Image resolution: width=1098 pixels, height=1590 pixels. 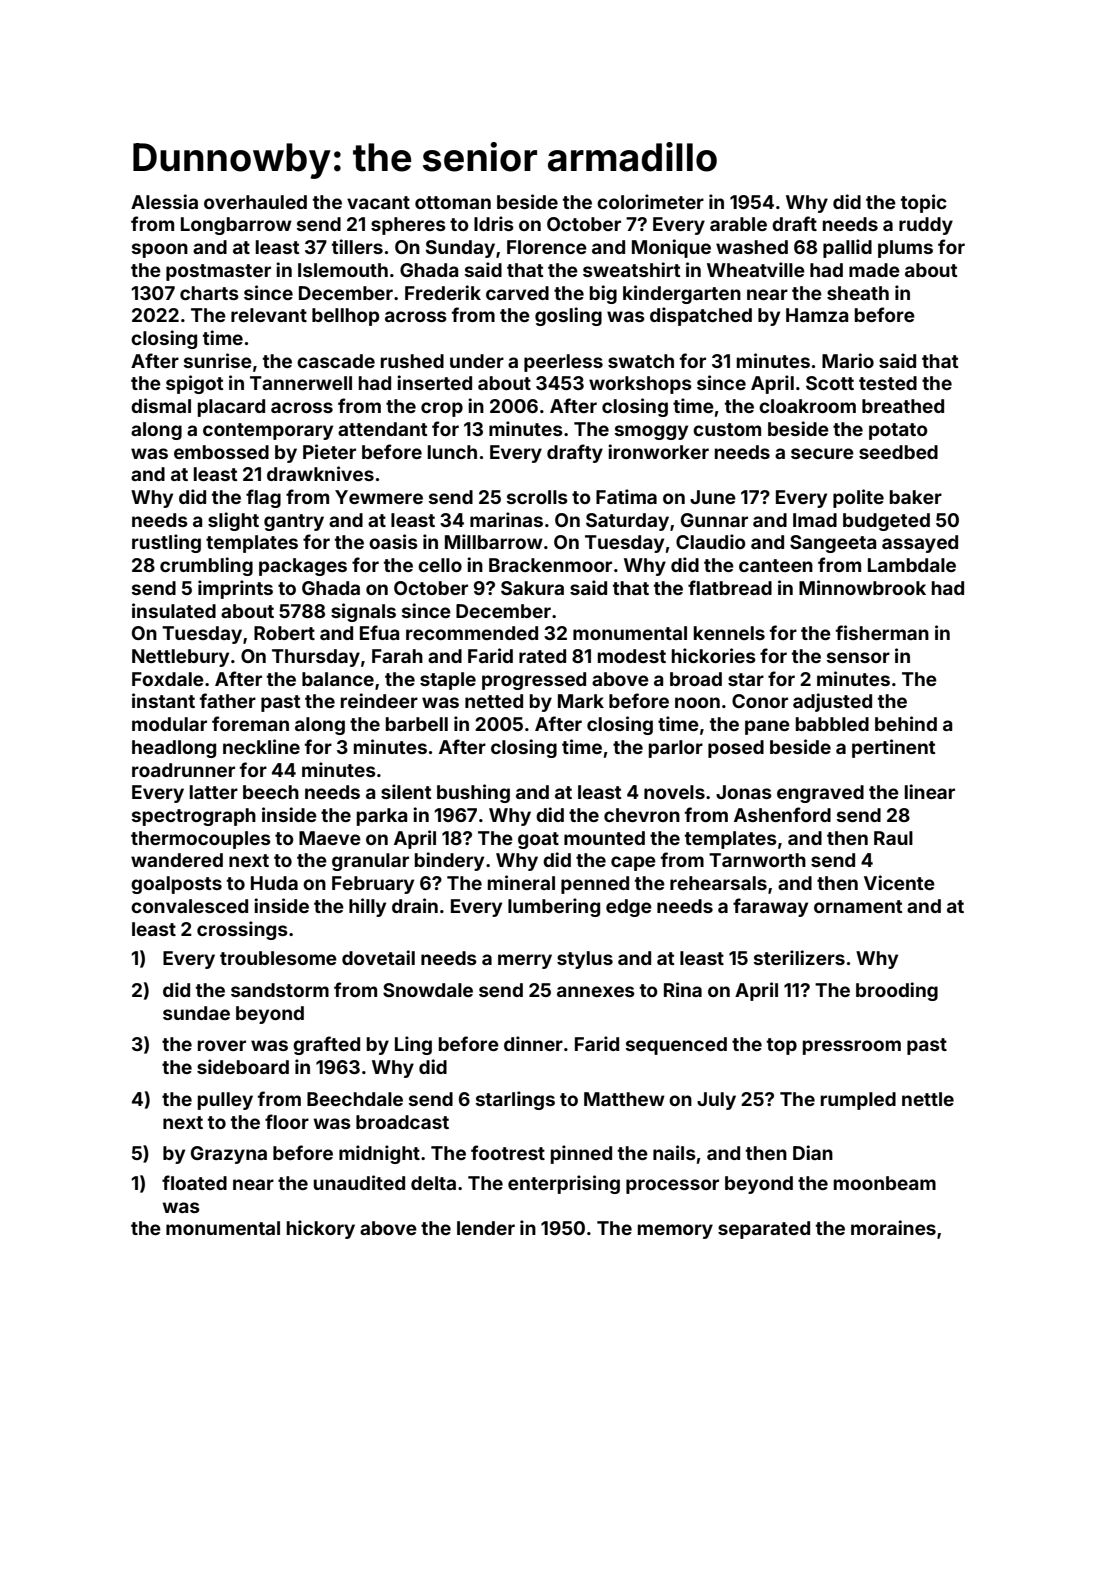 What do you see at coordinates (274, 883) in the image?
I see `Huda` at bounding box center [274, 883].
